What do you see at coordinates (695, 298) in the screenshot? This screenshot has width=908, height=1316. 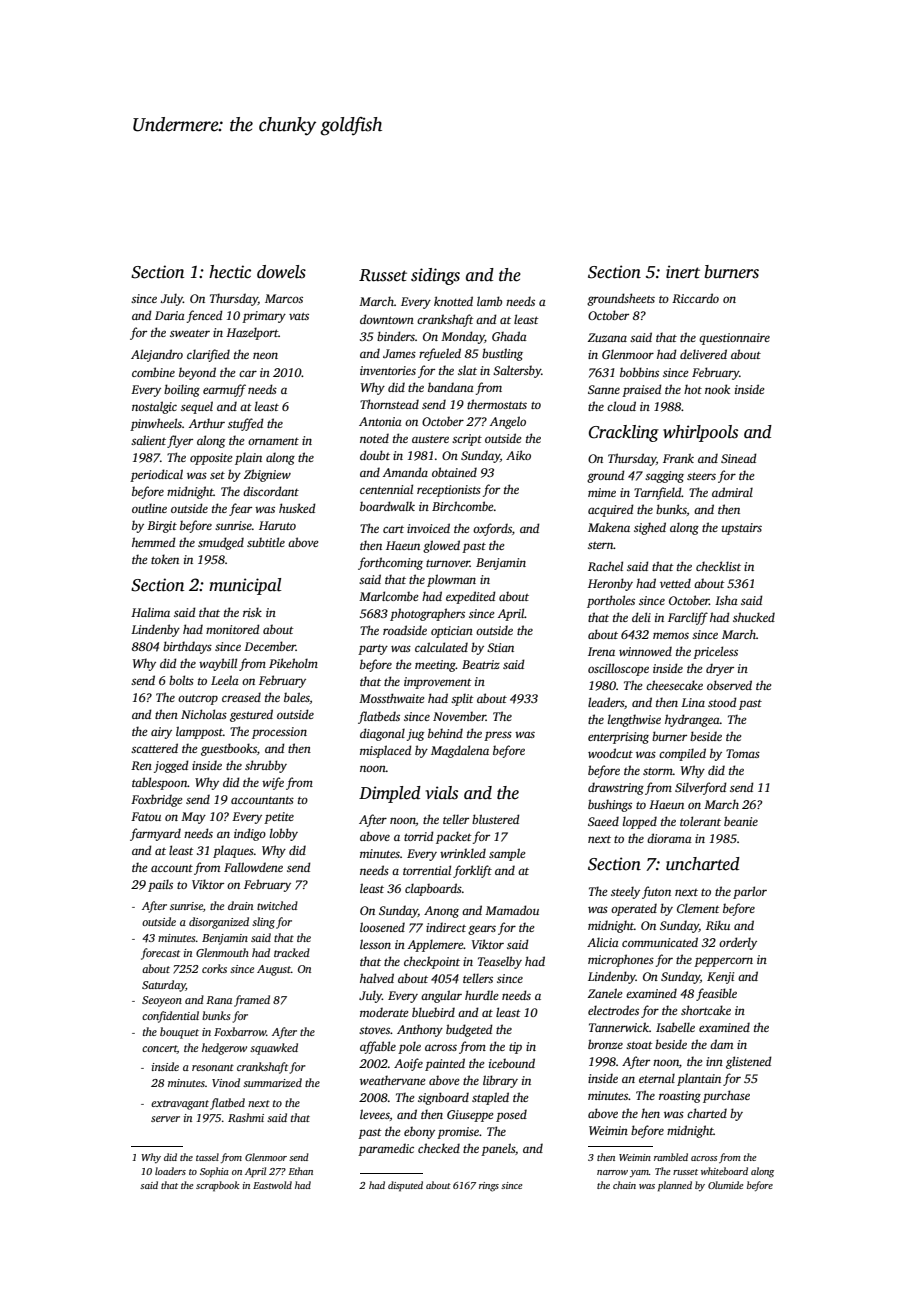 I see `Riccardo` at bounding box center [695, 298].
